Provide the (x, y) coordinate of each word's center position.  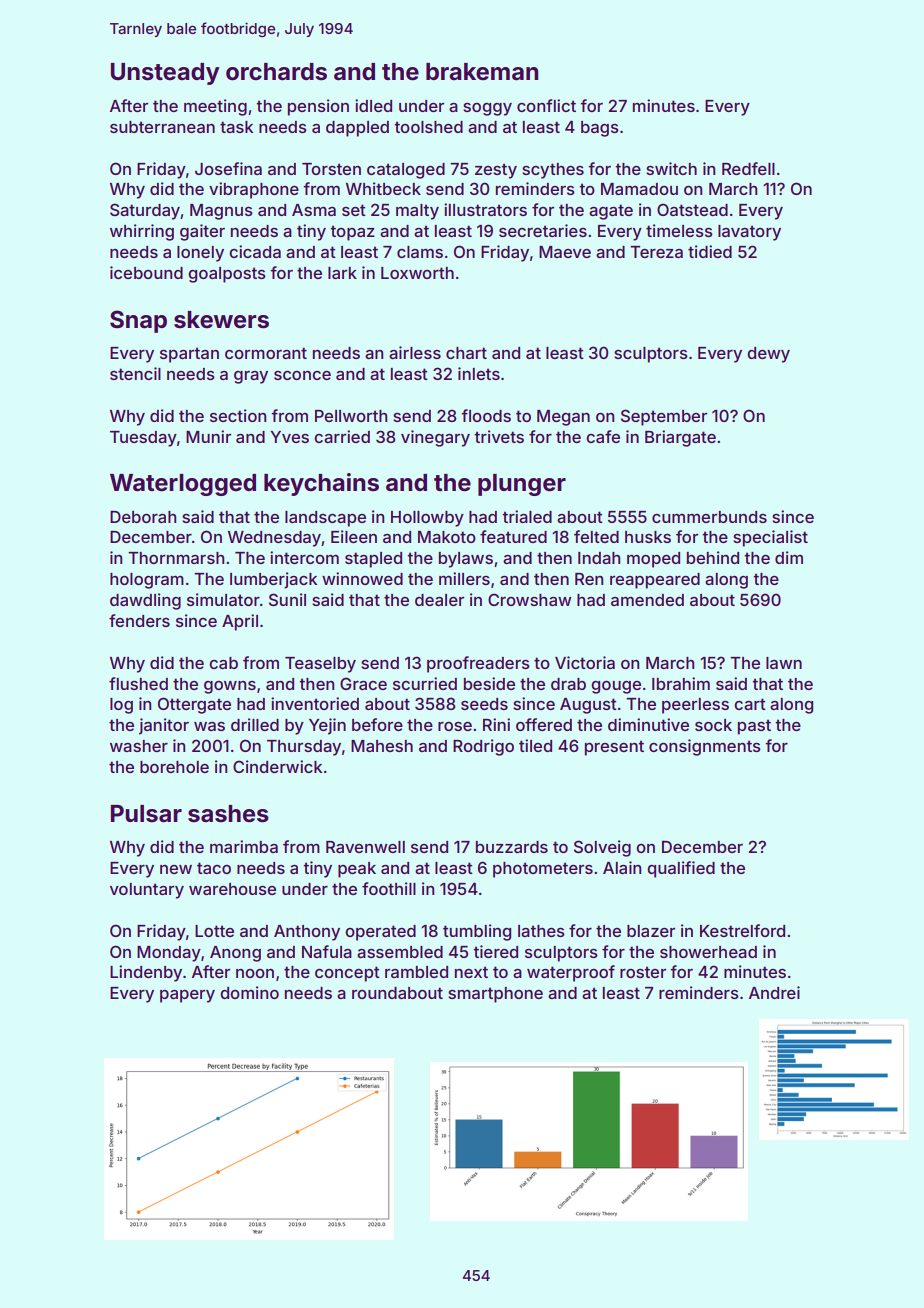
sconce (302, 375)
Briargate (680, 438)
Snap (138, 321)
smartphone (495, 995)
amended (647, 600)
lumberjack (273, 580)
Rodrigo (483, 747)
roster (643, 972)
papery (187, 996)
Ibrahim (681, 683)
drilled (255, 724)
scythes (553, 171)
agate (611, 212)
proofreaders (478, 664)
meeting (215, 107)
